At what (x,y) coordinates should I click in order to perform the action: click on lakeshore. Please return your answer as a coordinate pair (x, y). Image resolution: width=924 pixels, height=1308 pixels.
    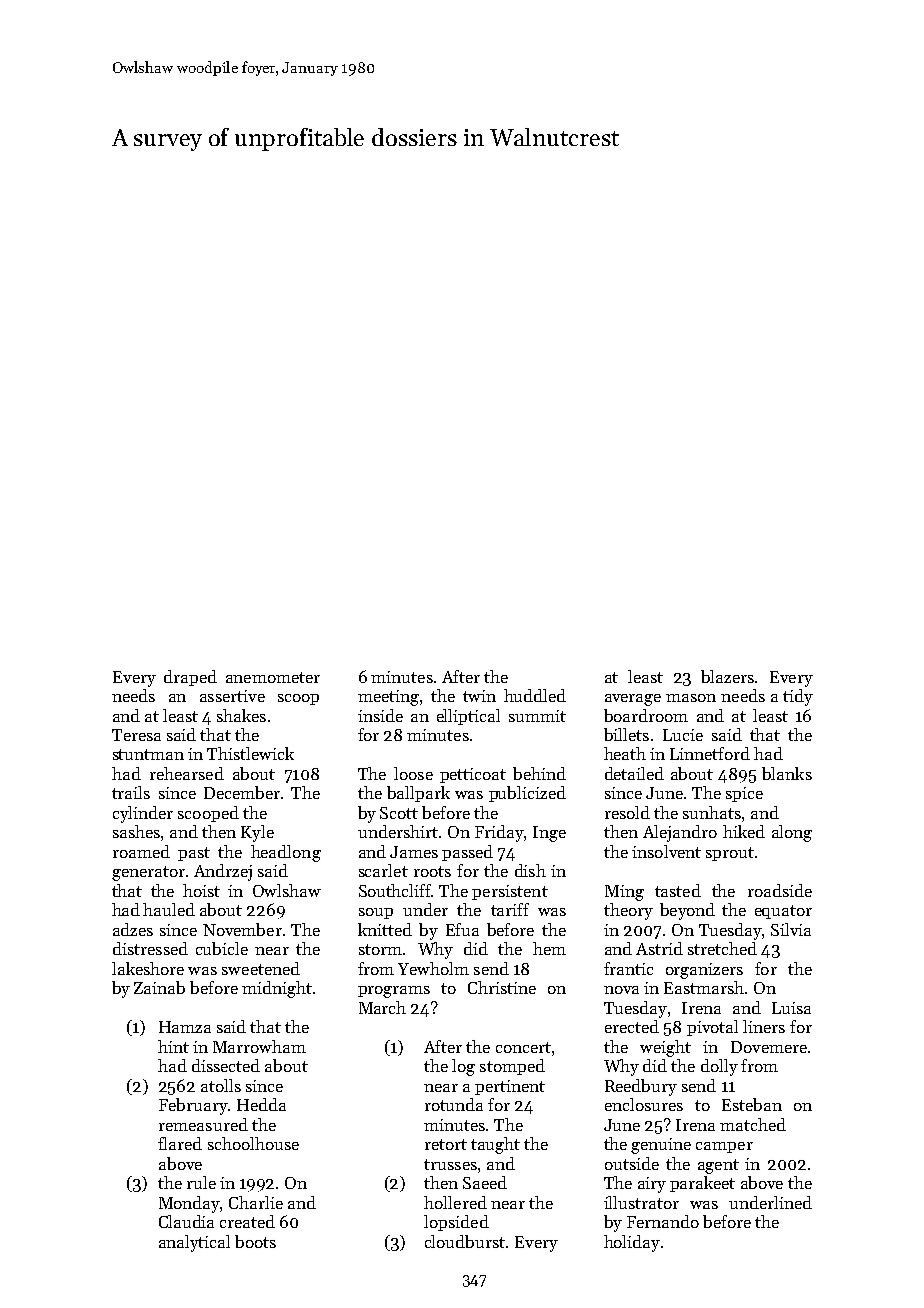
    Looking at the image, I should click on (148, 968).
